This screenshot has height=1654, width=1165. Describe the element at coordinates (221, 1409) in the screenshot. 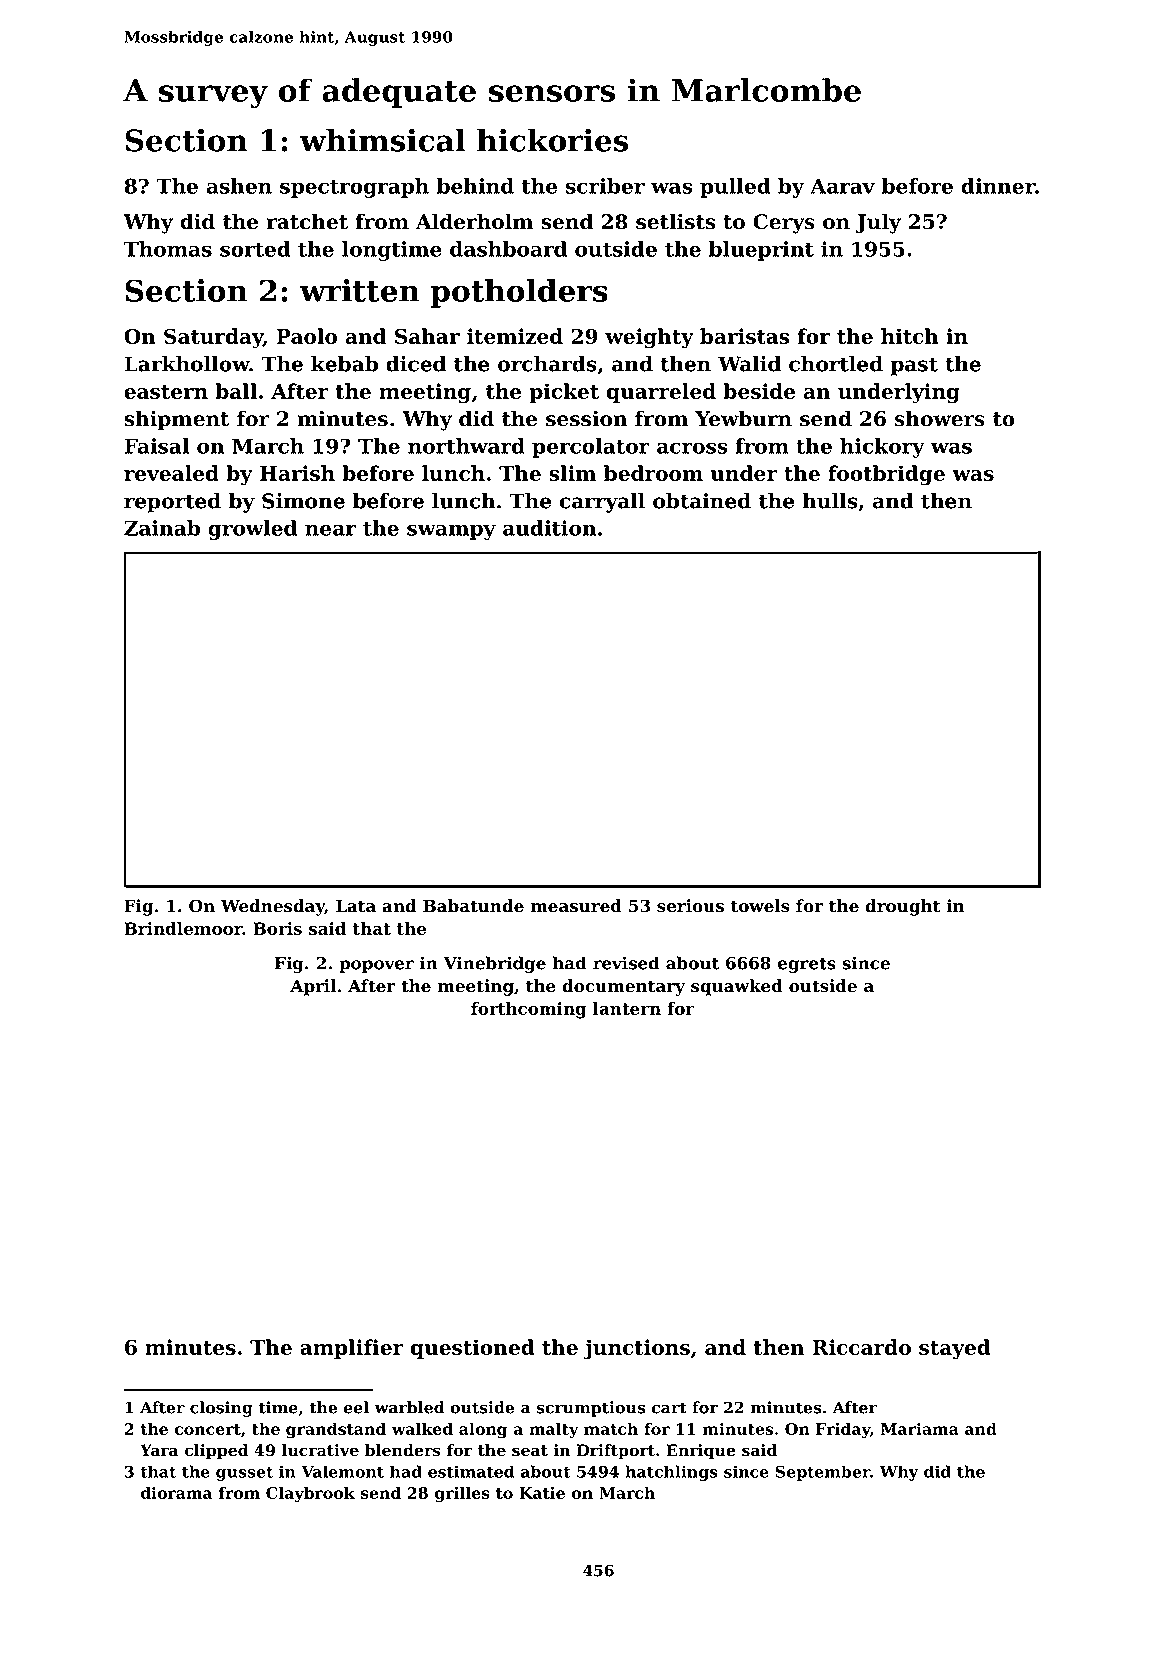

I see `closing` at that location.
